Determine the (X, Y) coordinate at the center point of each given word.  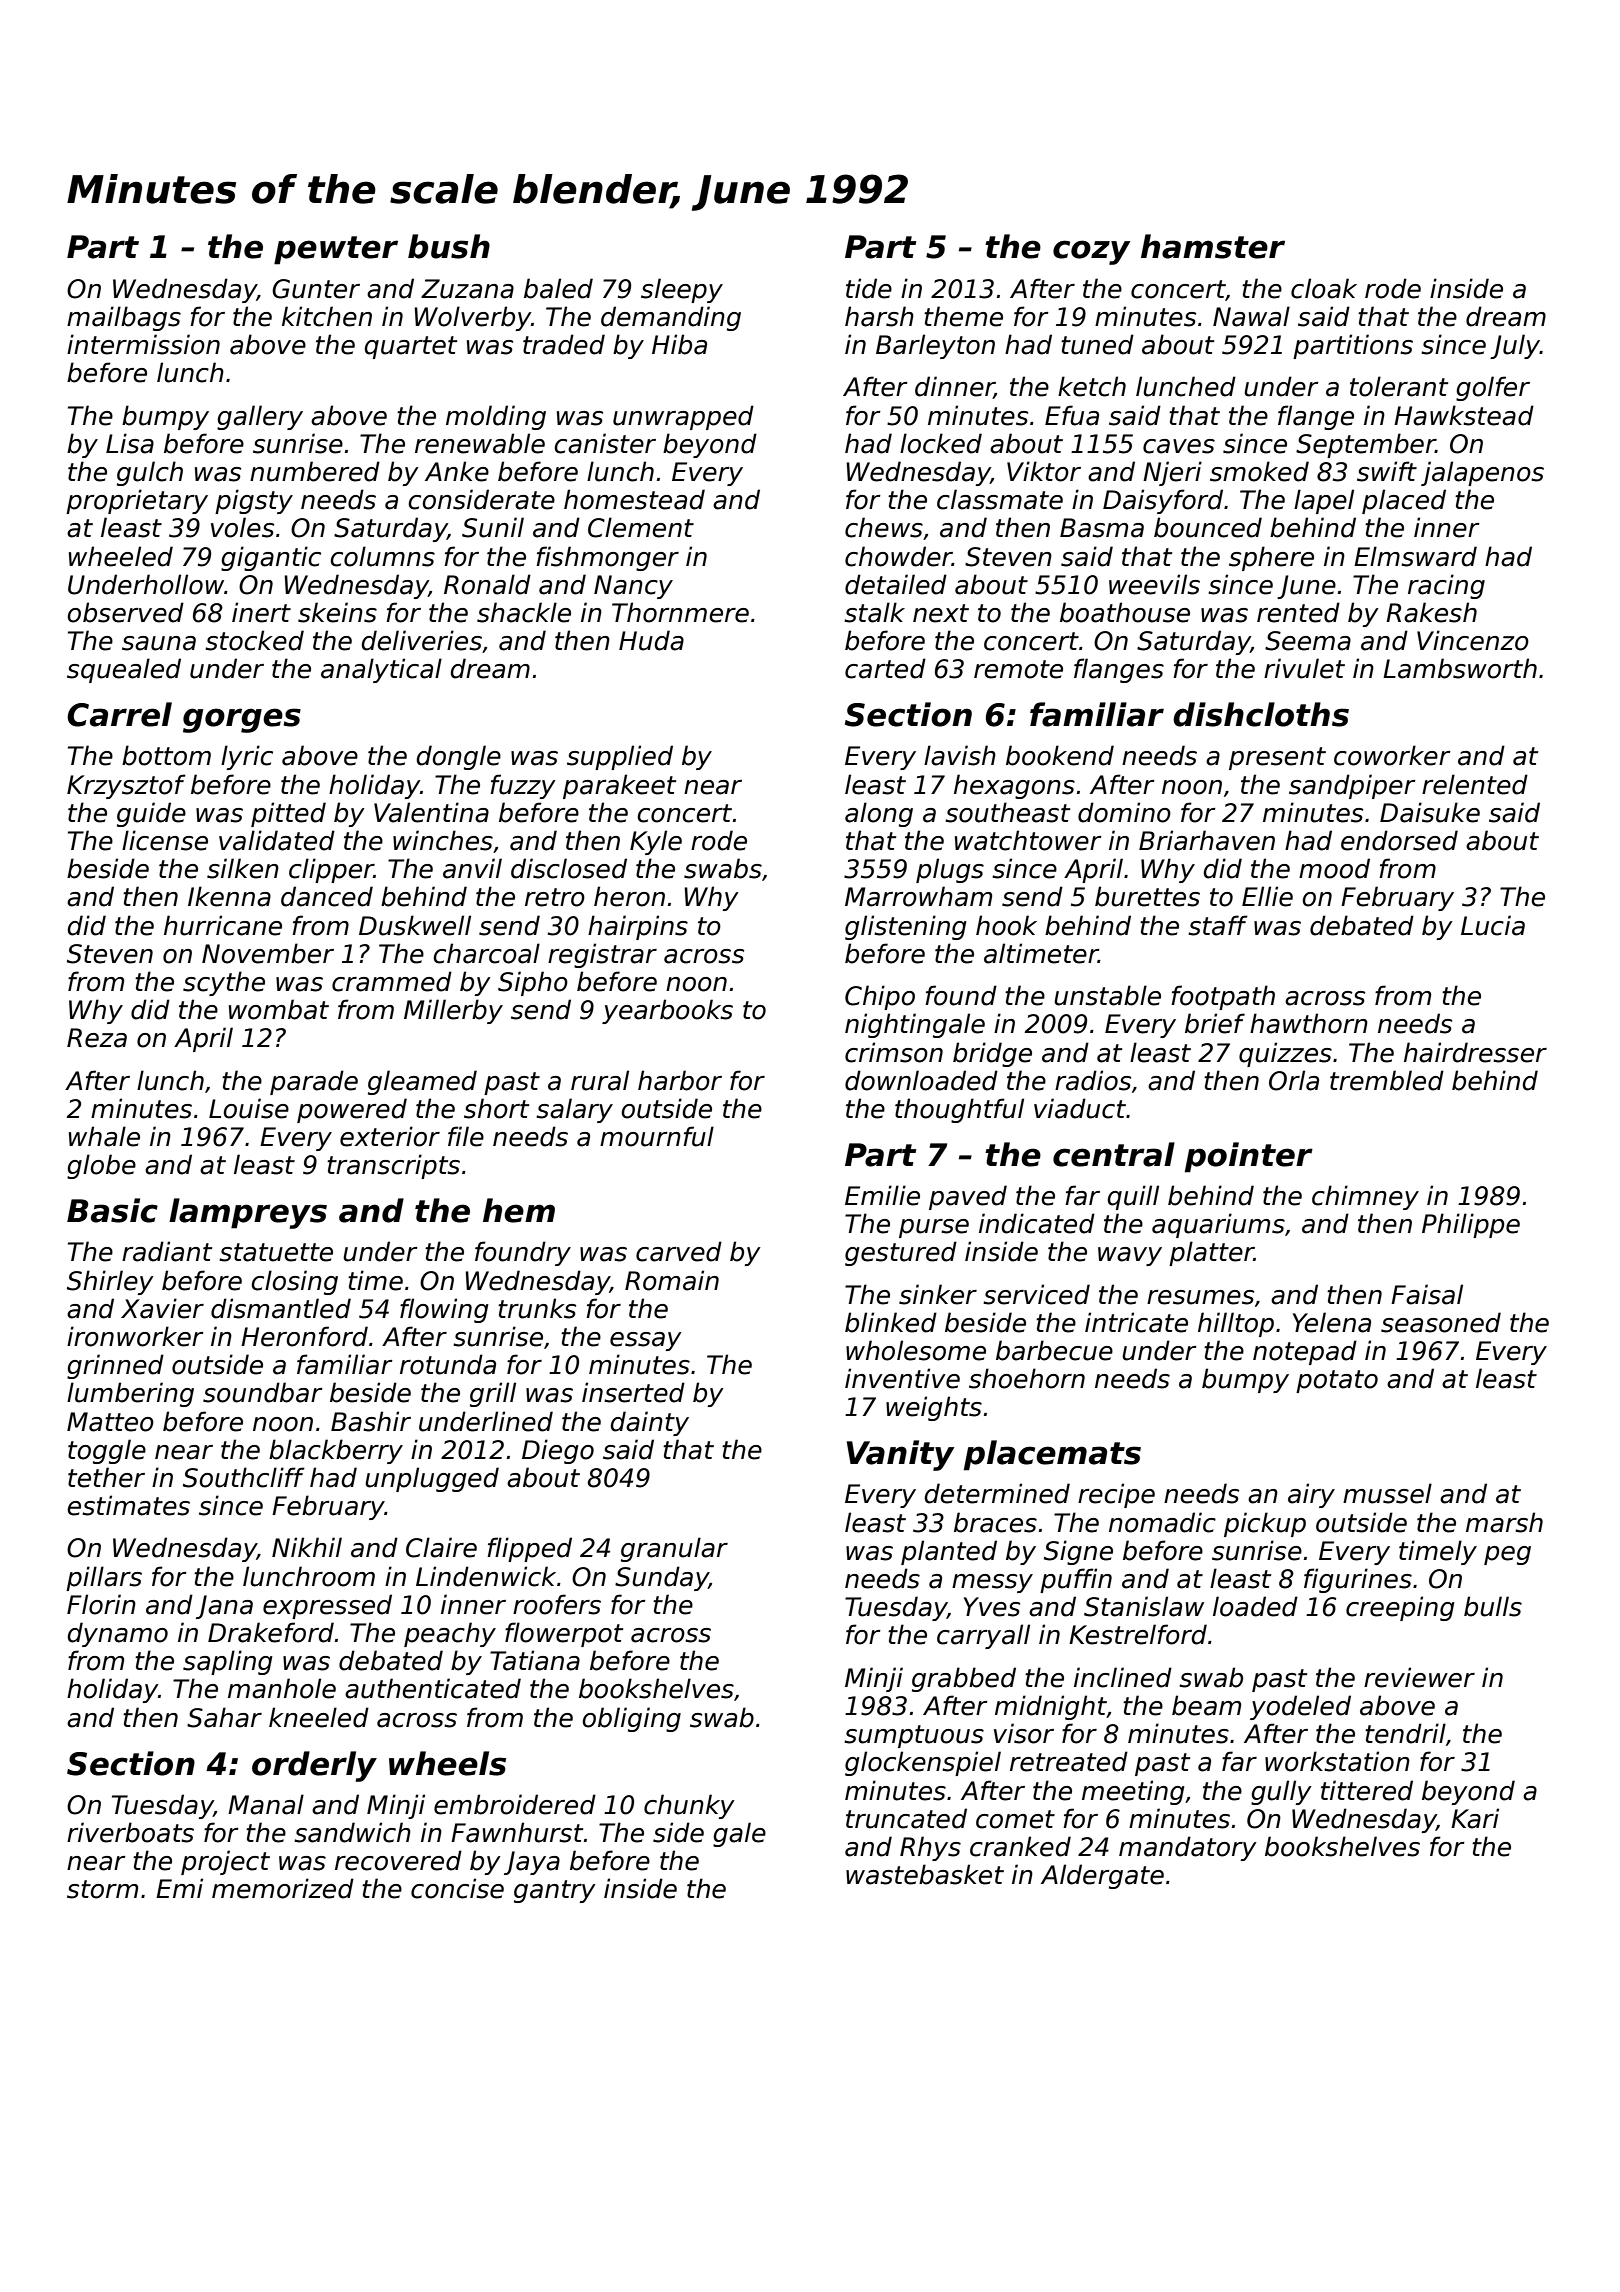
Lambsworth (1460, 668)
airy (1311, 1495)
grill (493, 1394)
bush (449, 246)
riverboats (130, 1832)
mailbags (124, 318)
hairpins (638, 927)
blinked (891, 1322)
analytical (381, 670)
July (1515, 346)
